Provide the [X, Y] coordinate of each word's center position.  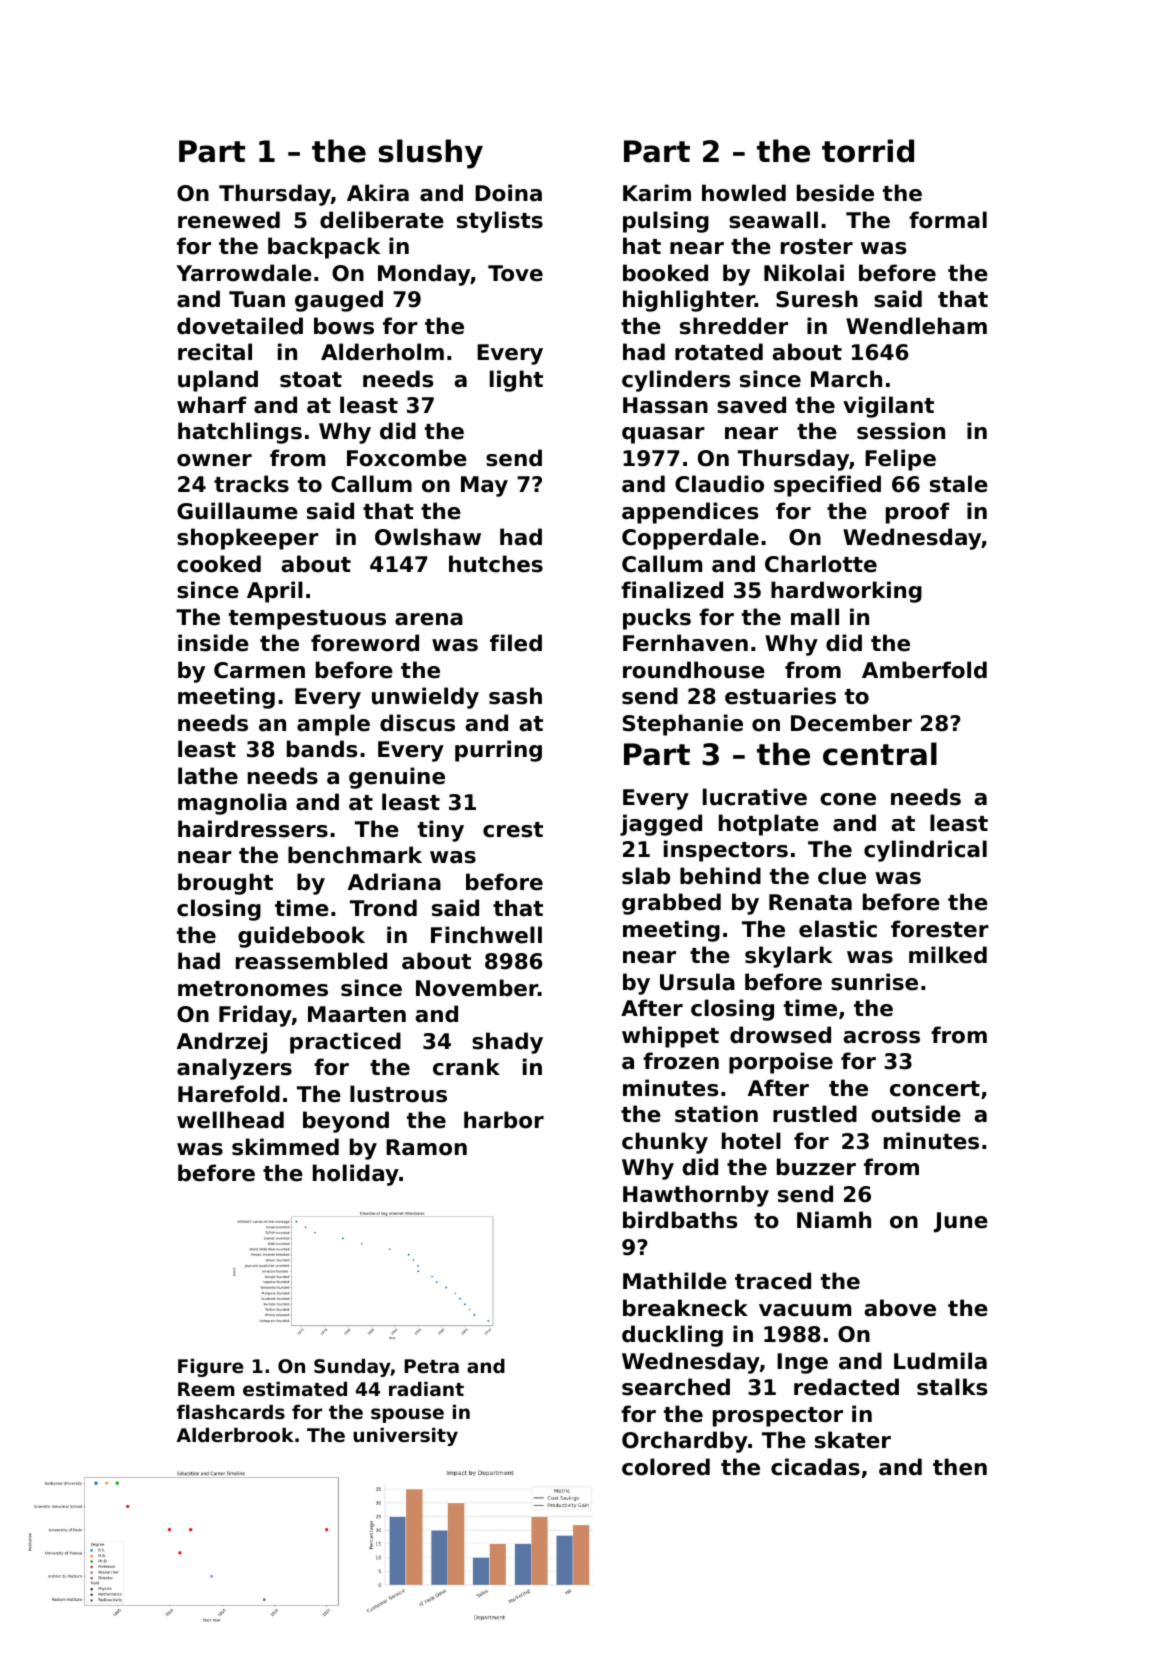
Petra [431, 1366]
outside [916, 1114]
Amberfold [924, 670]
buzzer [816, 1167]
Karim [657, 193]
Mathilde [675, 1281]
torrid [868, 151]
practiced [345, 1043]
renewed [229, 220]
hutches [496, 564]
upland [218, 381]
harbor [504, 1120]
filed [516, 643]
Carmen [259, 670]
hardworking [846, 592]
